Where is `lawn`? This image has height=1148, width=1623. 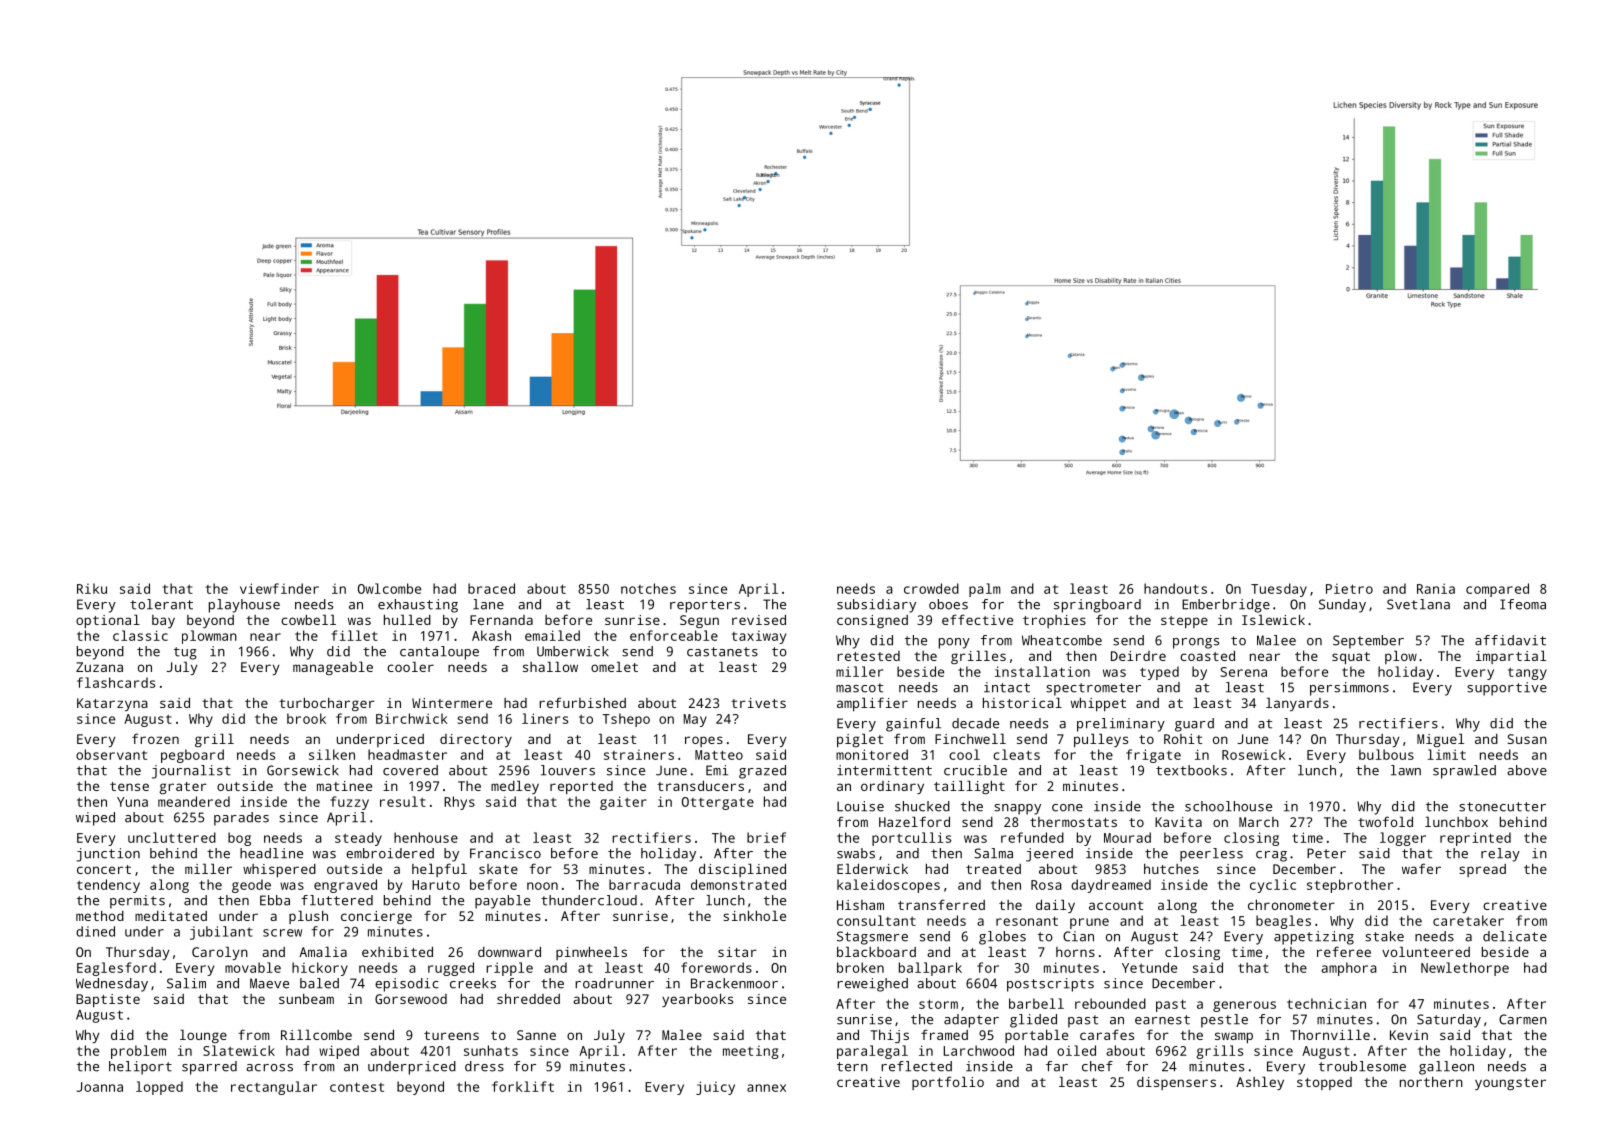 lawn is located at coordinates (1406, 770).
